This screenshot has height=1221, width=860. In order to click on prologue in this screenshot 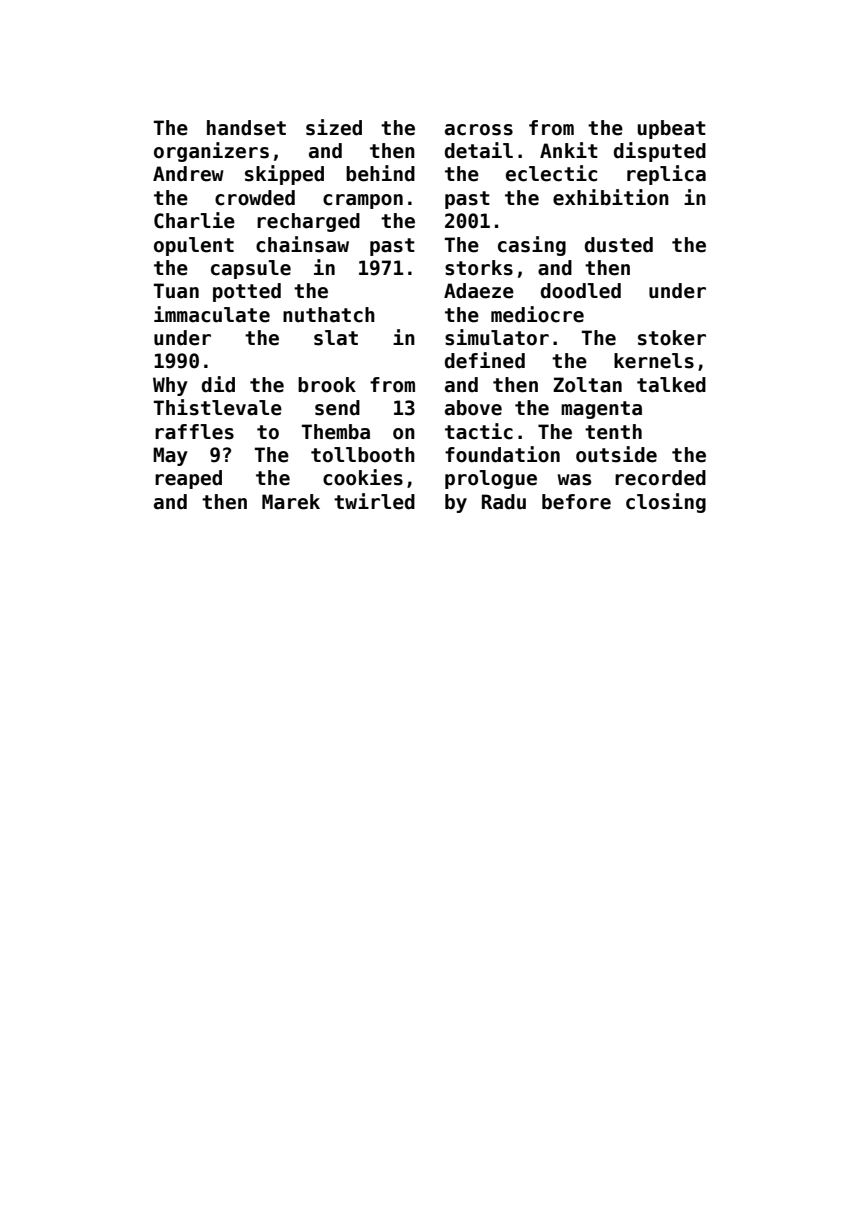, I will do `click(491, 479)`.
